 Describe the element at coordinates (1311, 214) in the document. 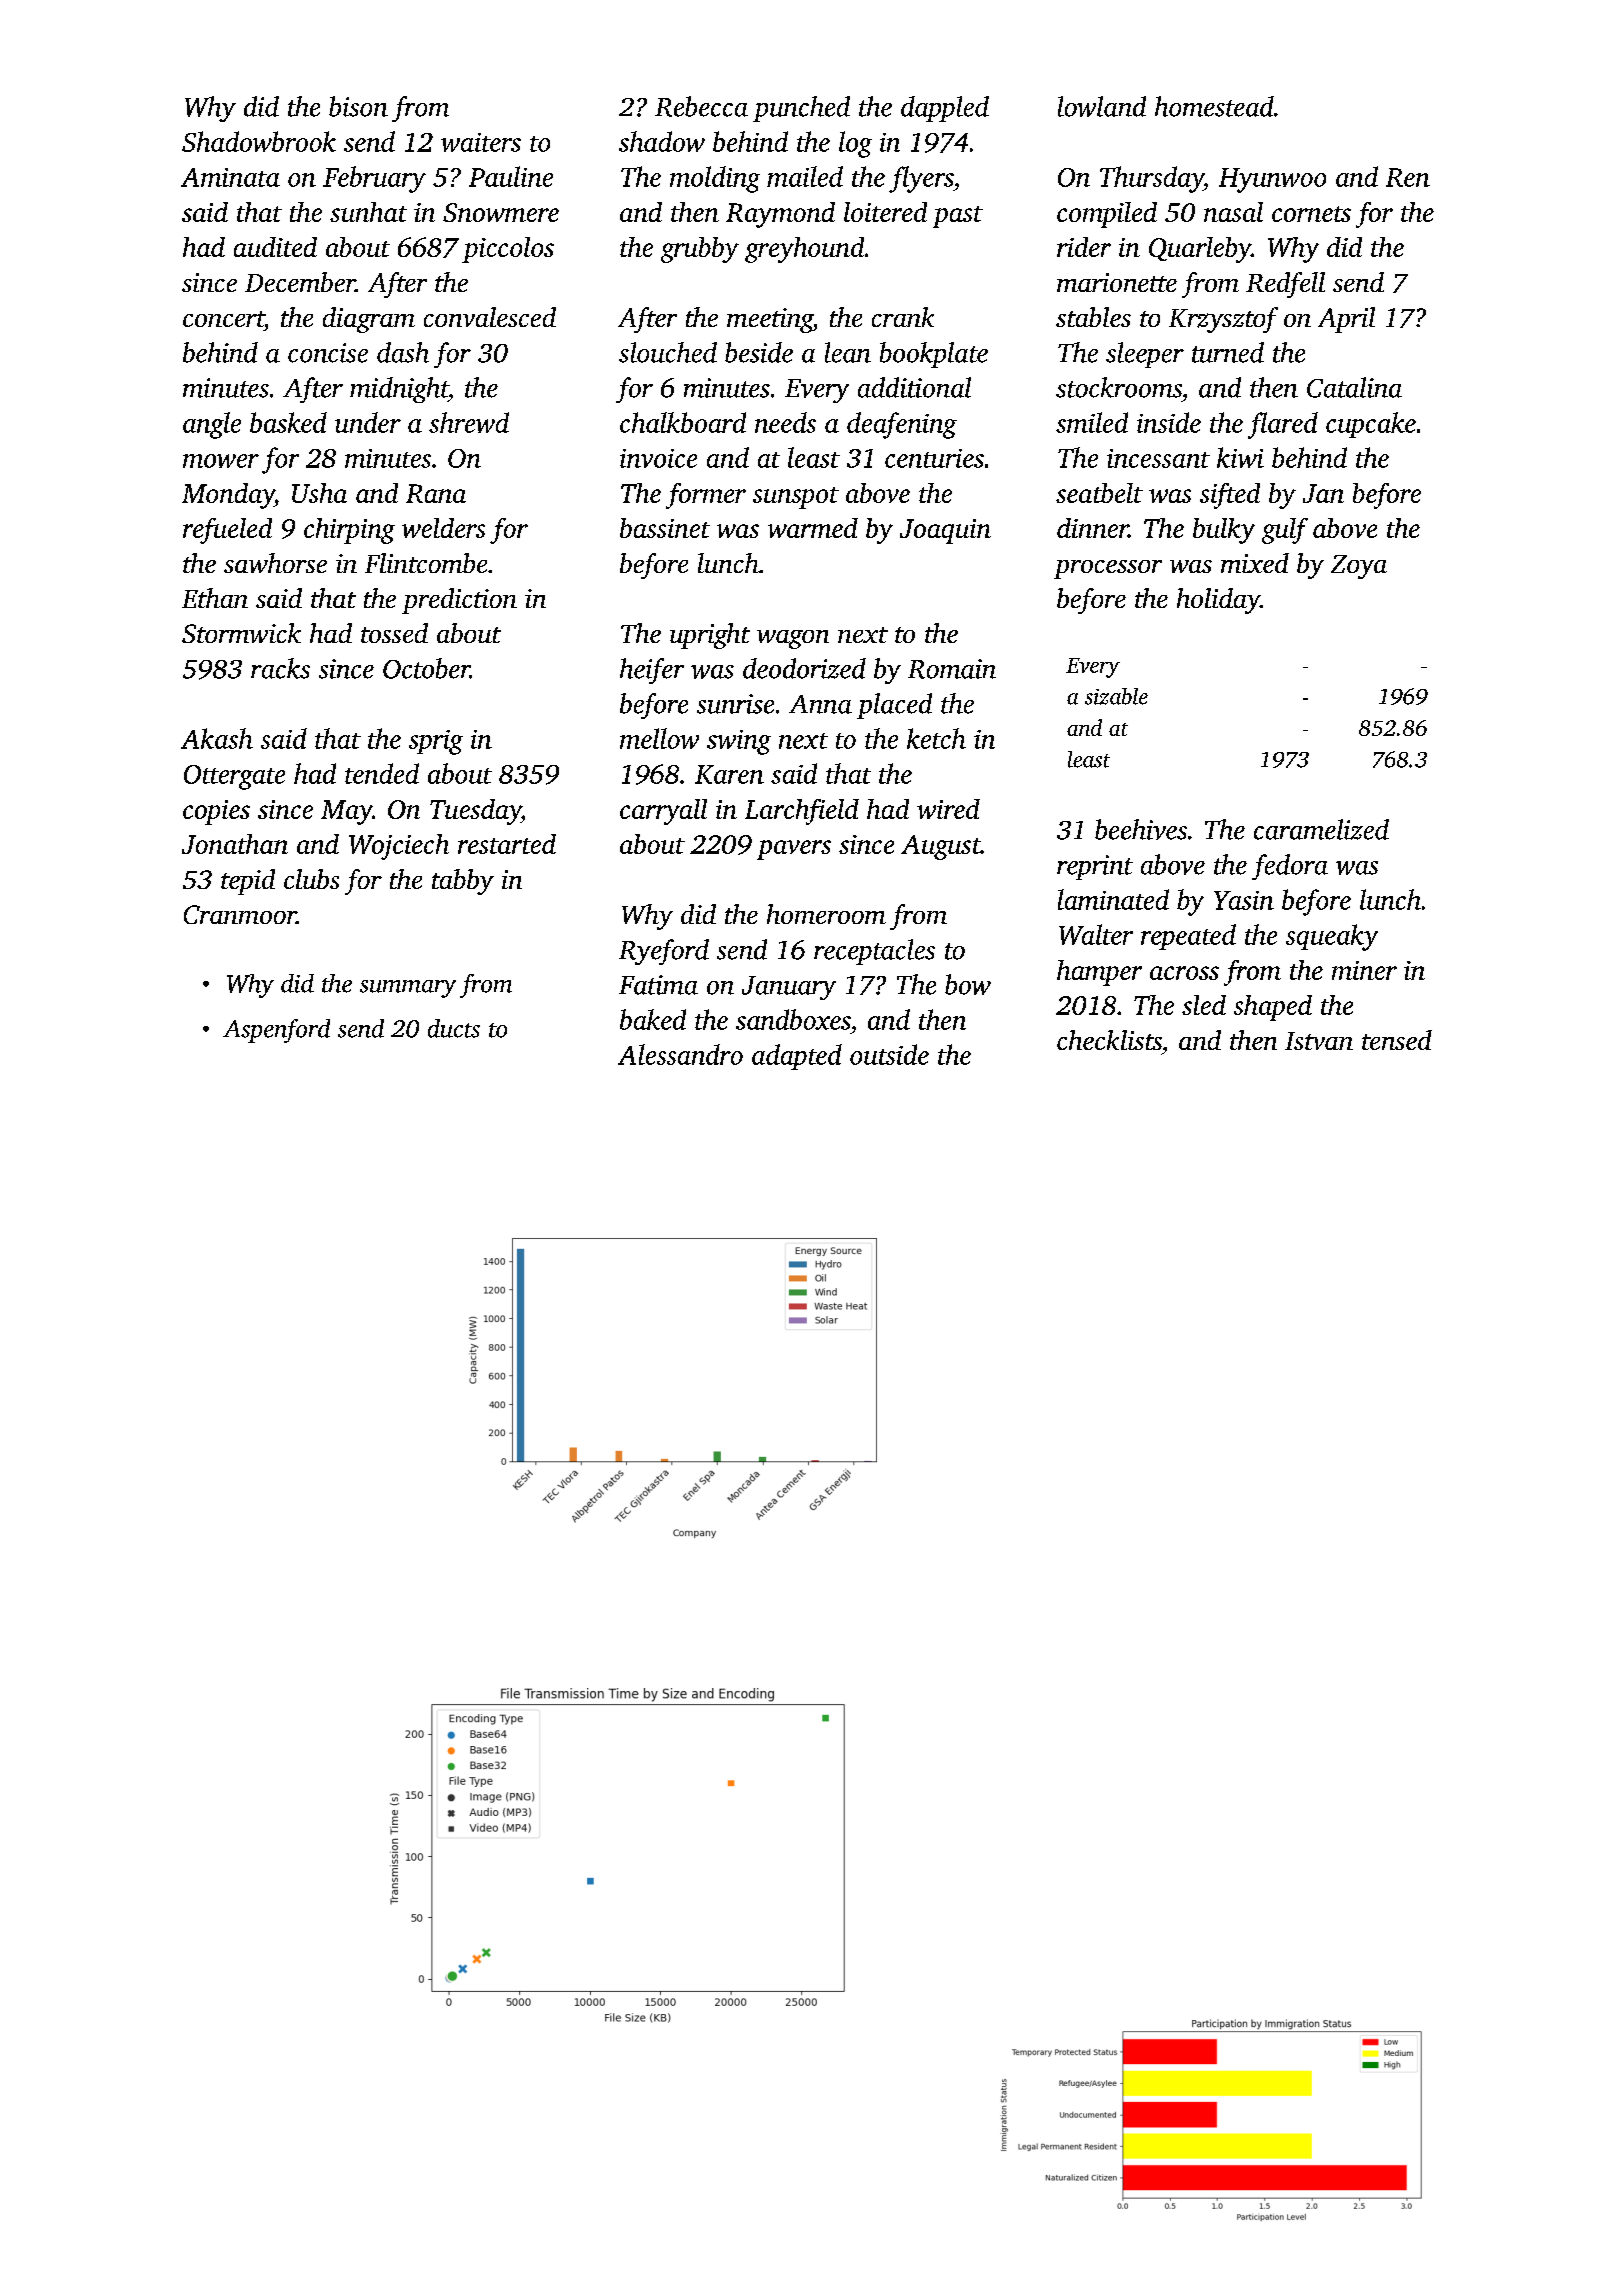

I see `cornets` at that location.
